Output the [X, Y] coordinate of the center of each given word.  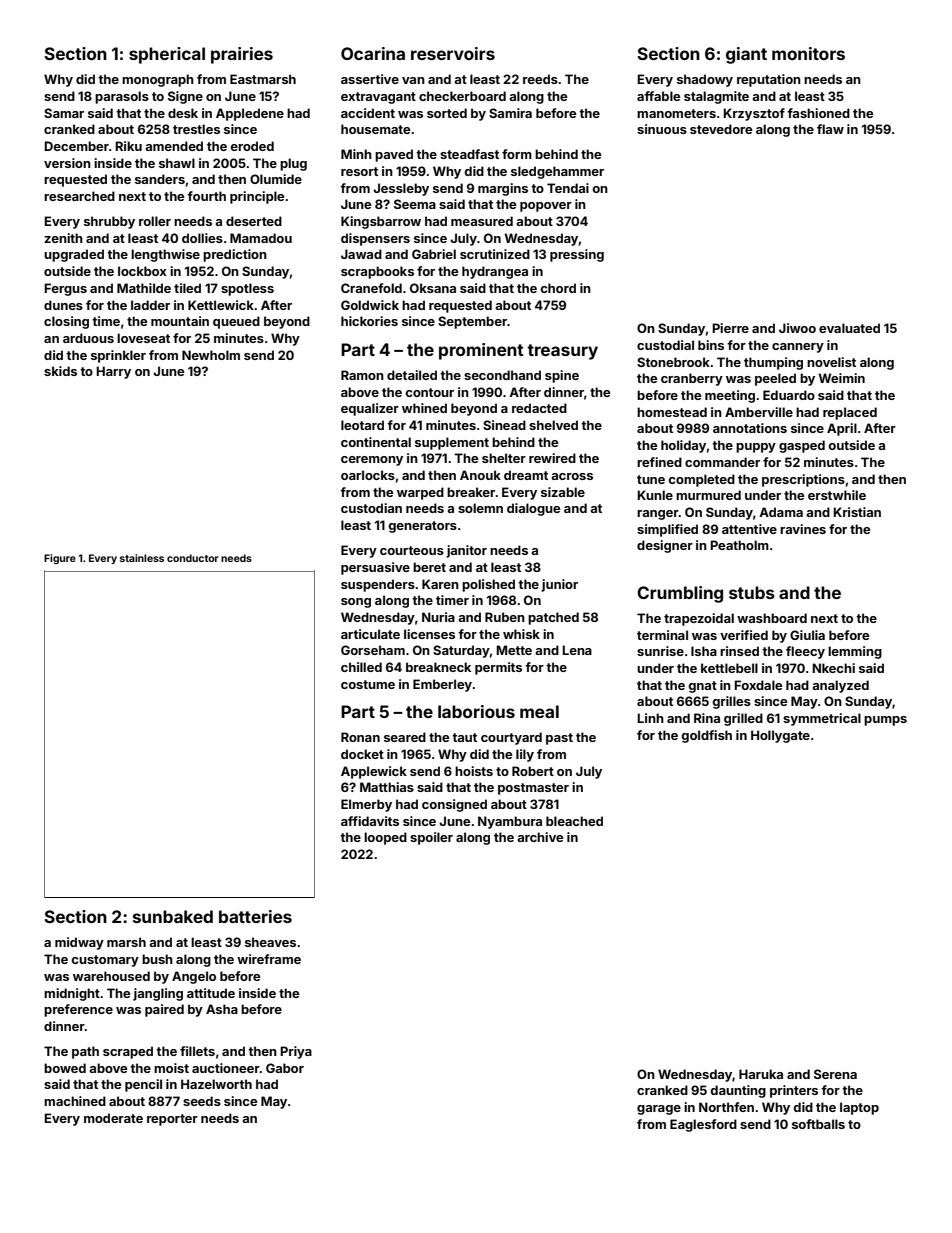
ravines [803, 529]
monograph [158, 80]
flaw [830, 129]
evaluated [849, 328]
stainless [142, 558]
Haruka [761, 1074]
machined [75, 1101]
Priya [296, 1052]
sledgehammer [557, 172]
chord [558, 288]
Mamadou [261, 238]
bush [157, 959]
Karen [440, 584]
